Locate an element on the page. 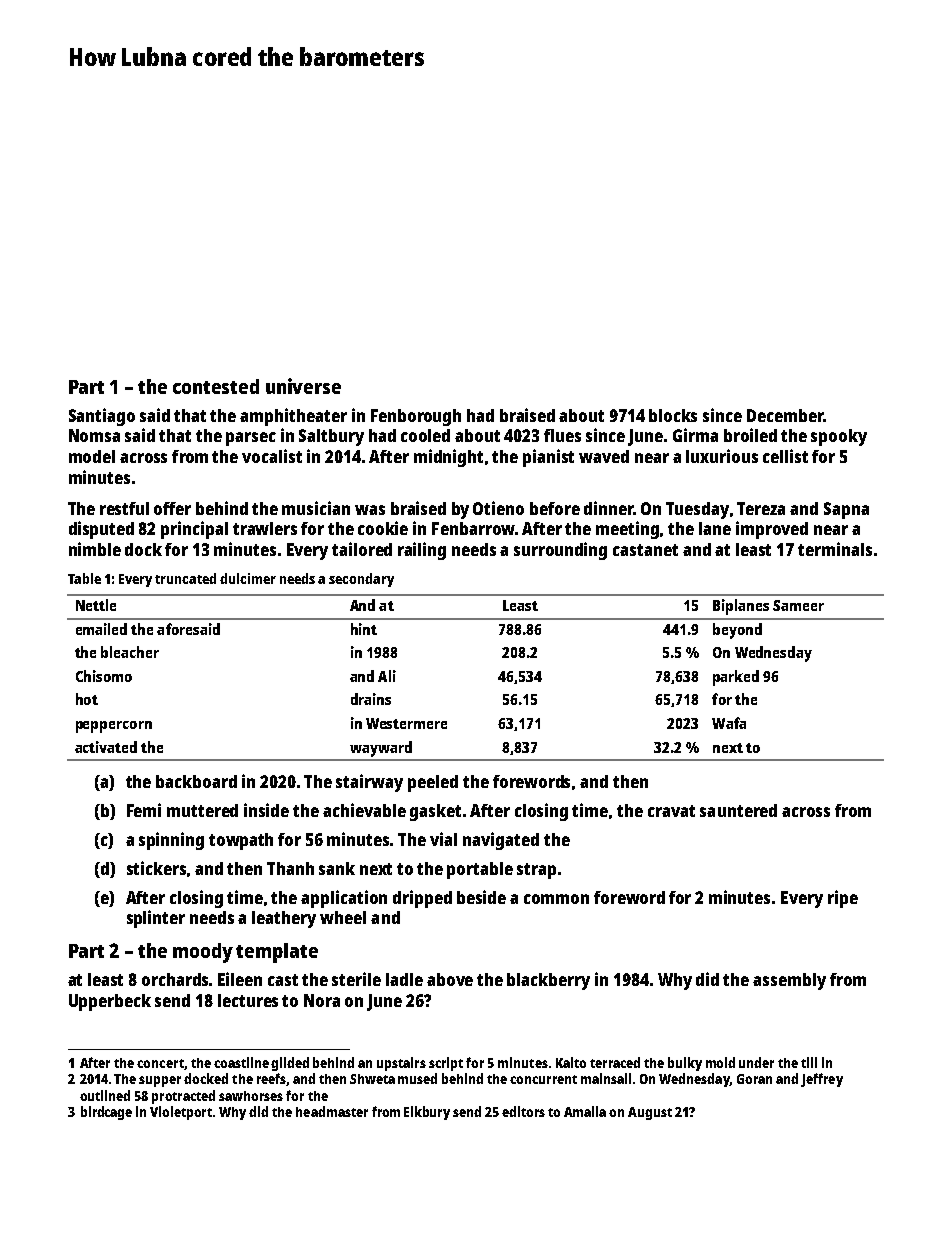 The image size is (952, 1233). leathery is located at coordinates (284, 919).
